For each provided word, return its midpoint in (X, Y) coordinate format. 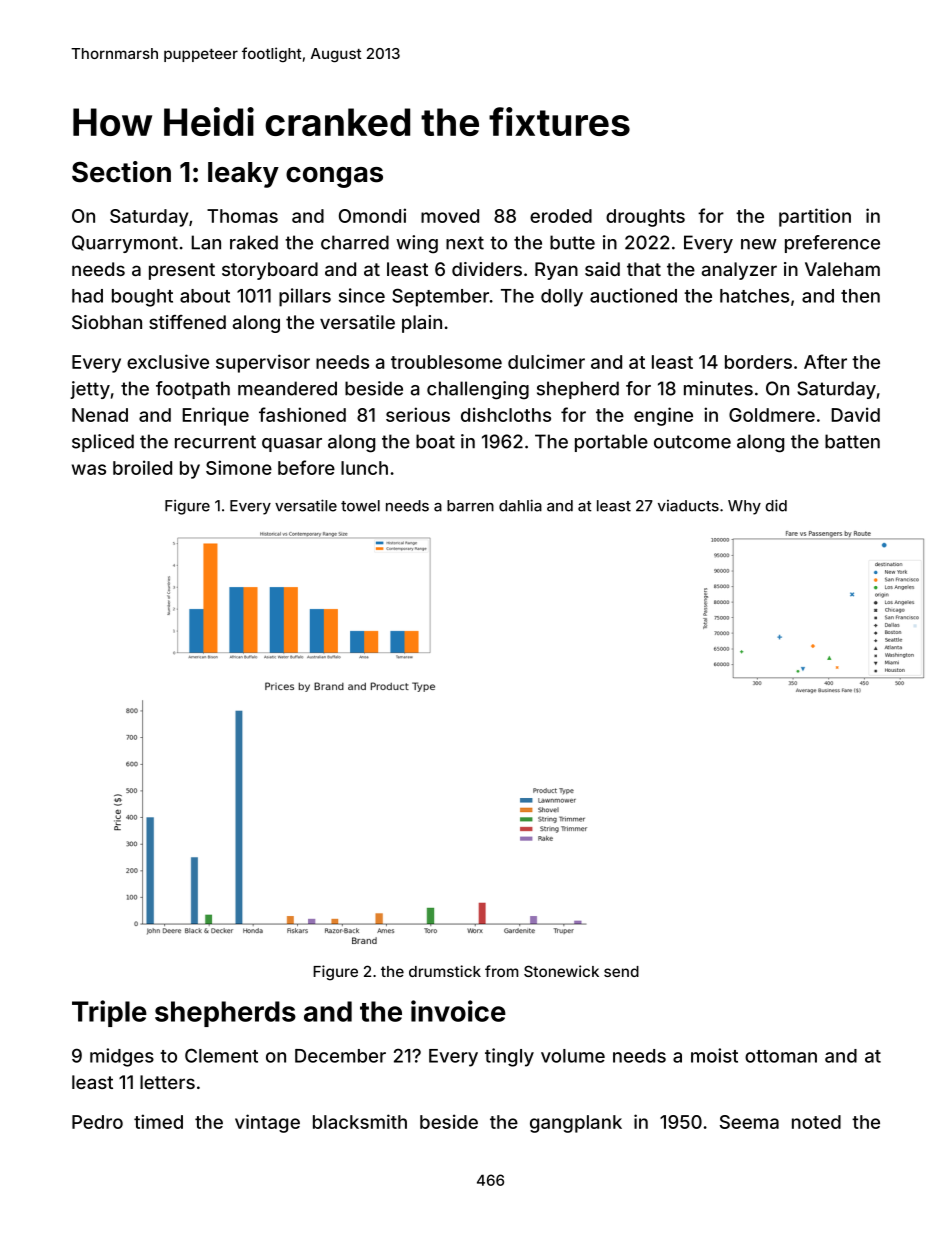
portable (611, 443)
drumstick (445, 971)
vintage (267, 1123)
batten (852, 441)
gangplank (576, 1124)
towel (360, 506)
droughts (645, 218)
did (776, 505)
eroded (561, 216)
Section (121, 172)
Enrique (215, 416)
